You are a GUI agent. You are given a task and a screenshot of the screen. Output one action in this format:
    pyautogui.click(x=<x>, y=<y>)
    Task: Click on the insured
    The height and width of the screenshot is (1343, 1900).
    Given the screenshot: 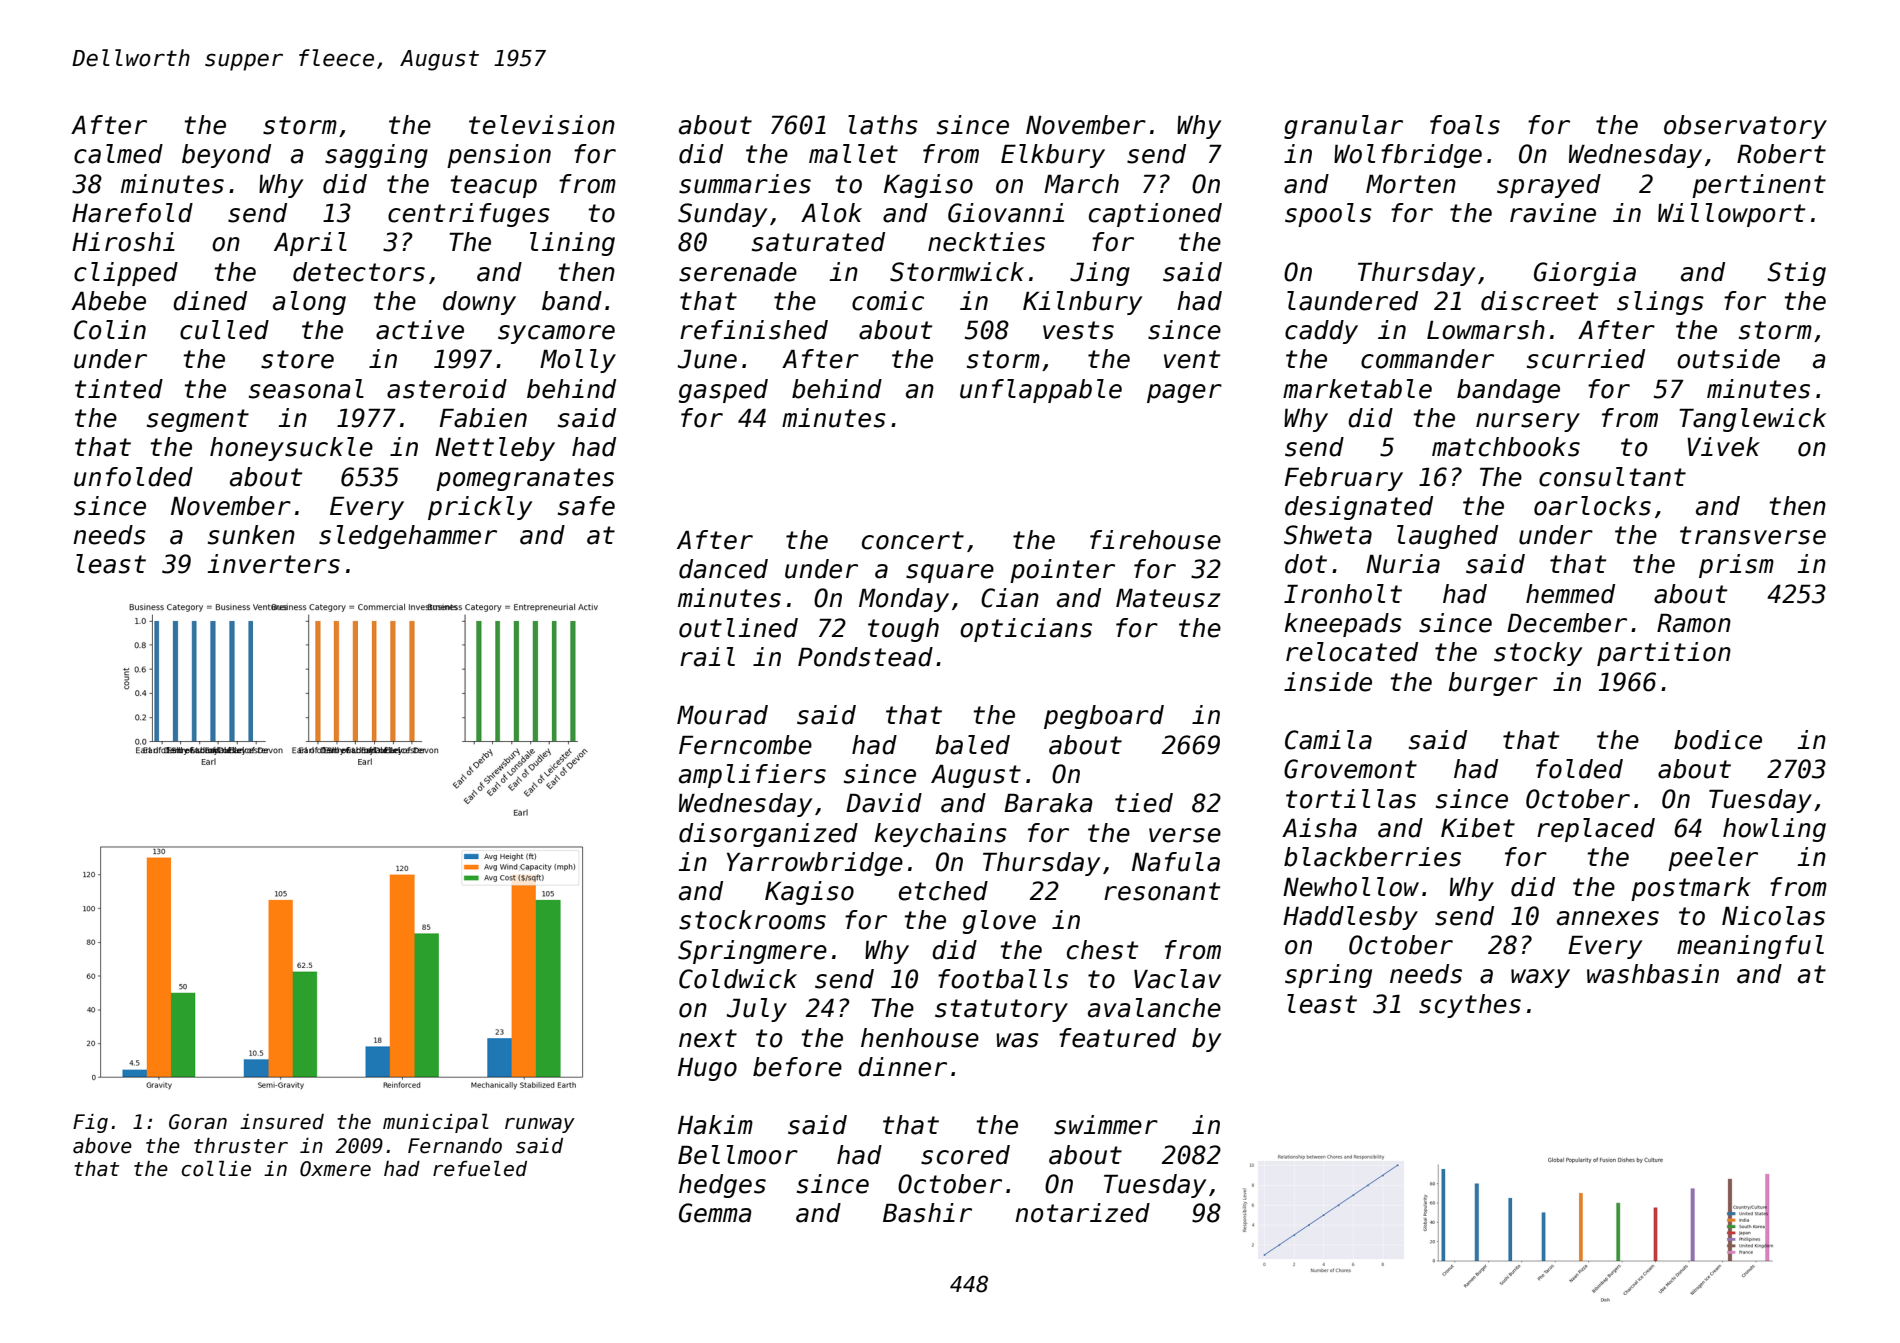 What is the action you would take?
    pyautogui.click(x=282, y=1122)
